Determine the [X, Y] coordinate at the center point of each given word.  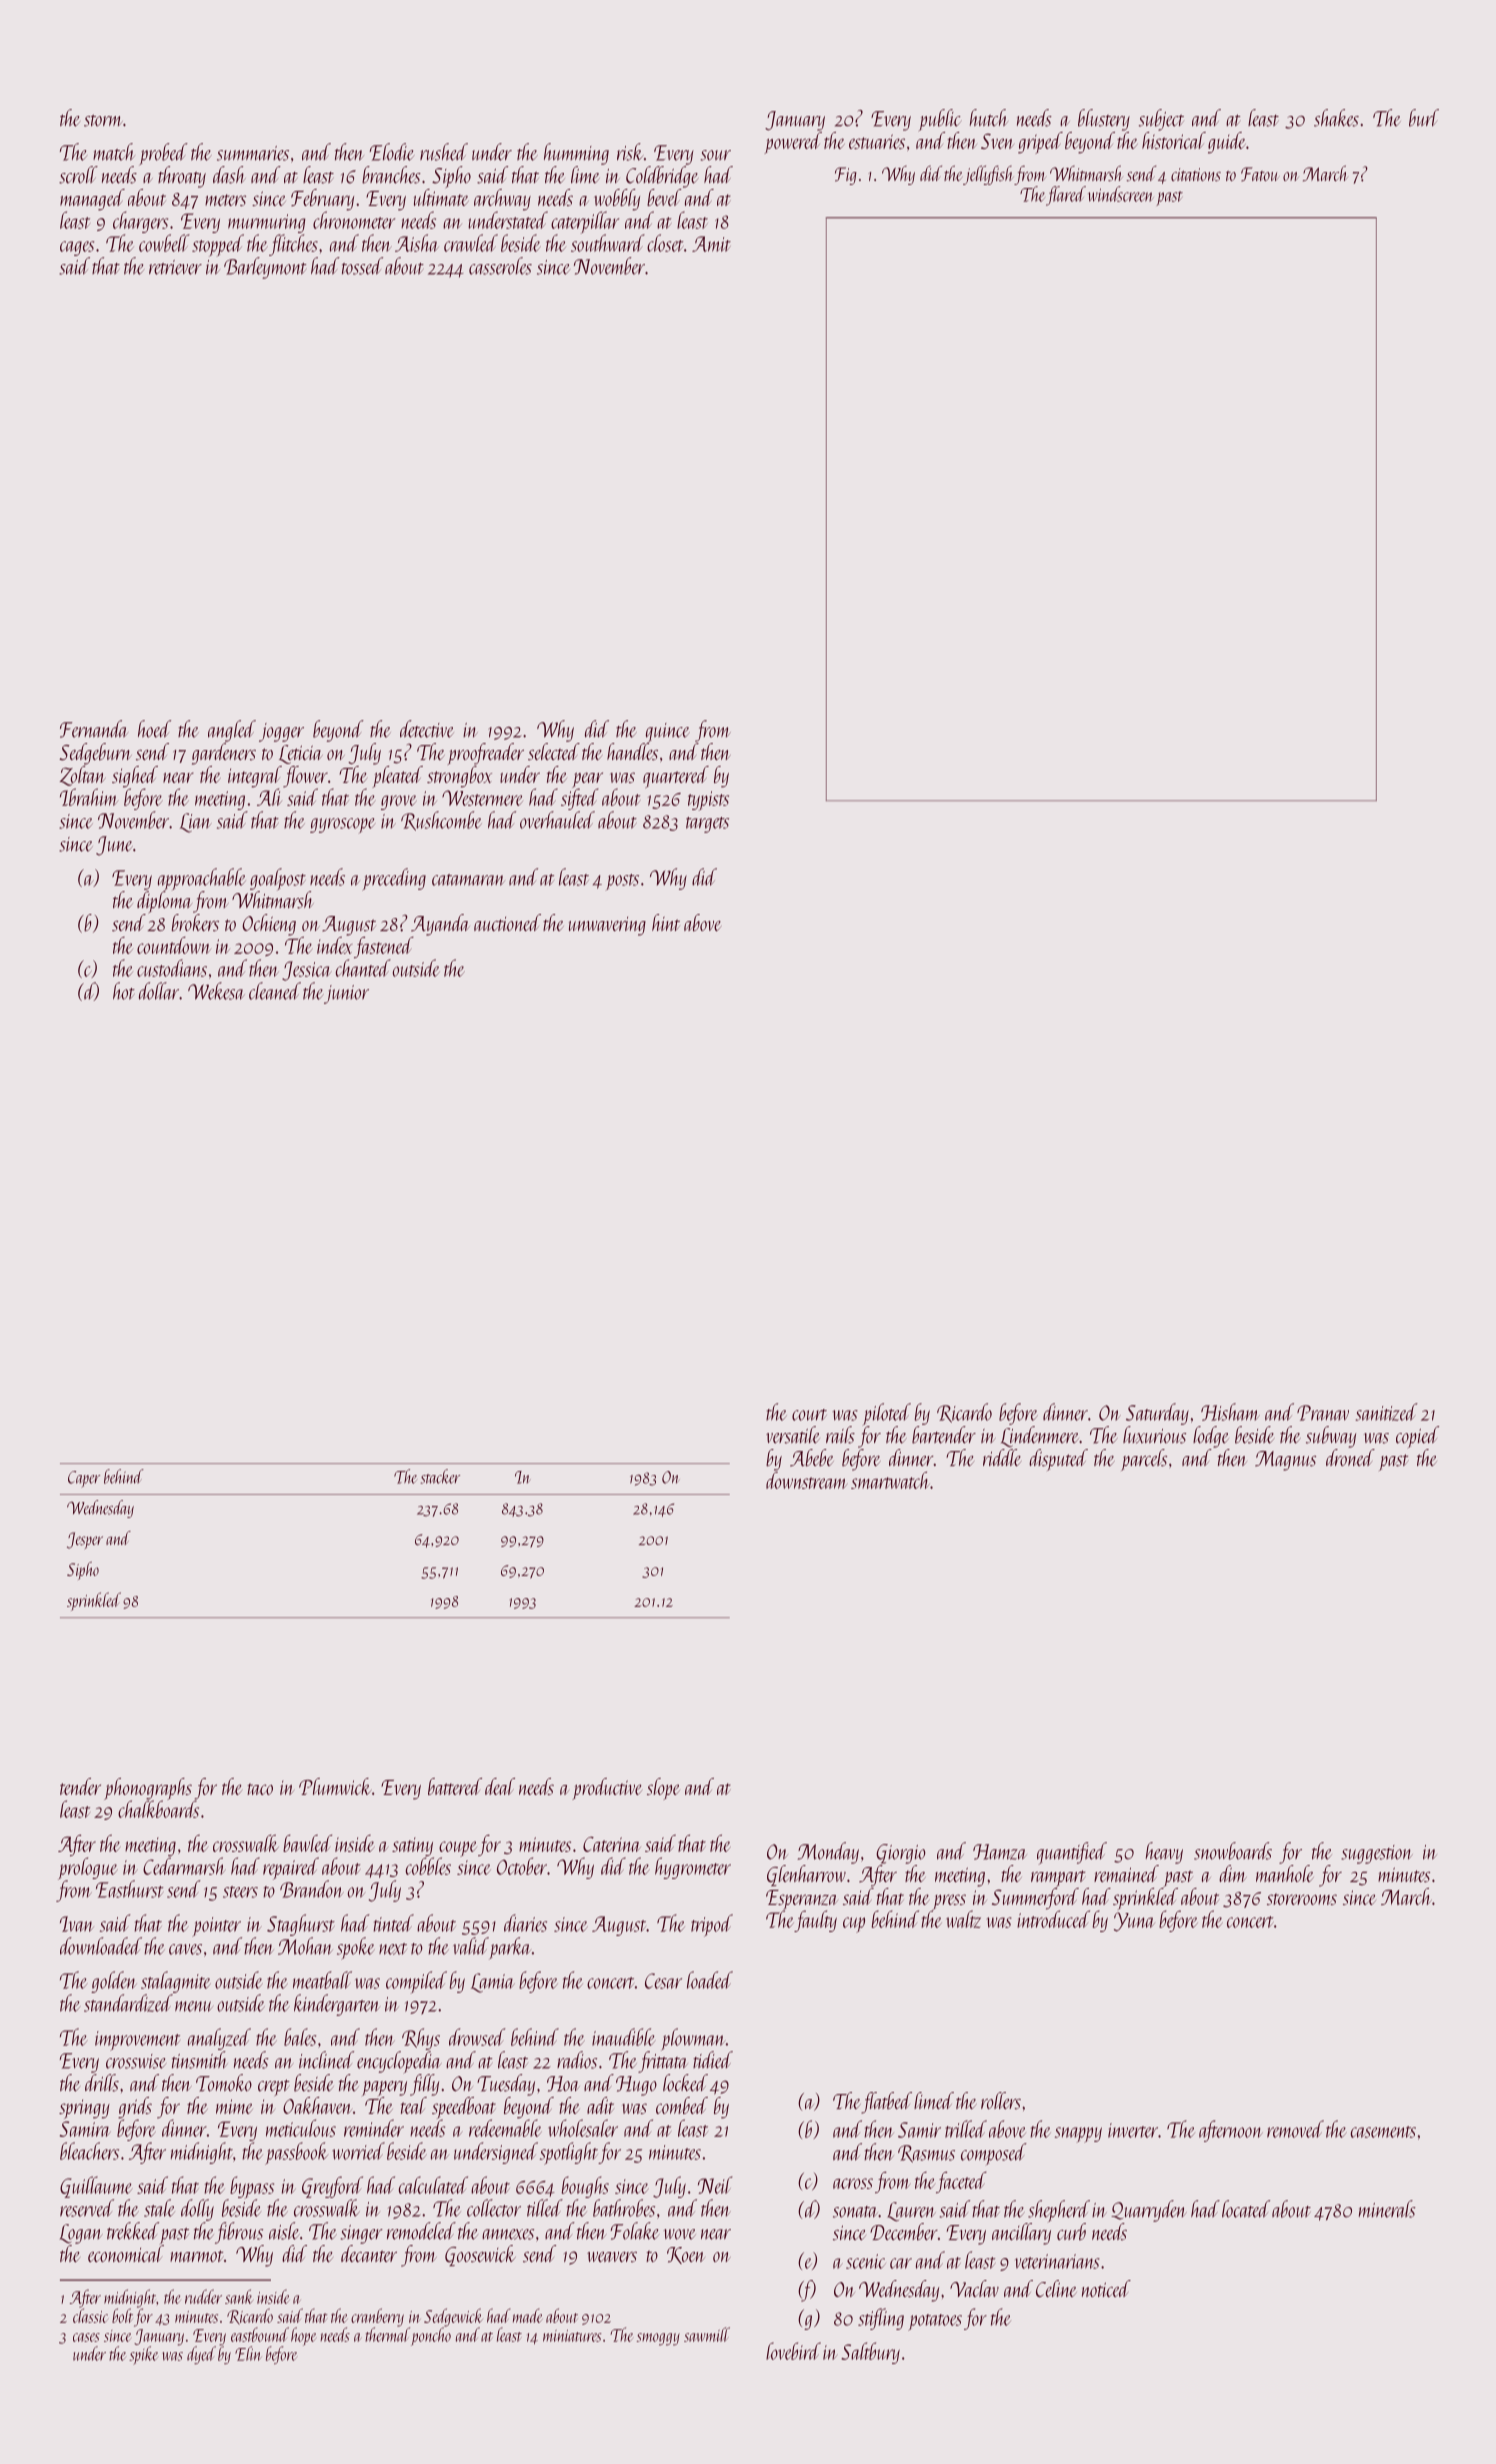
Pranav [1323, 1413]
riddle [1002, 1457]
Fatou [1260, 174]
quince [668, 733]
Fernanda [94, 729]
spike [144, 2355]
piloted [886, 1414]
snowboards [1233, 1851]
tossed [362, 266]
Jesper [85, 1540]
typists [708, 801]
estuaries [877, 141]
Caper [84, 1479]
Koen [686, 2255]
